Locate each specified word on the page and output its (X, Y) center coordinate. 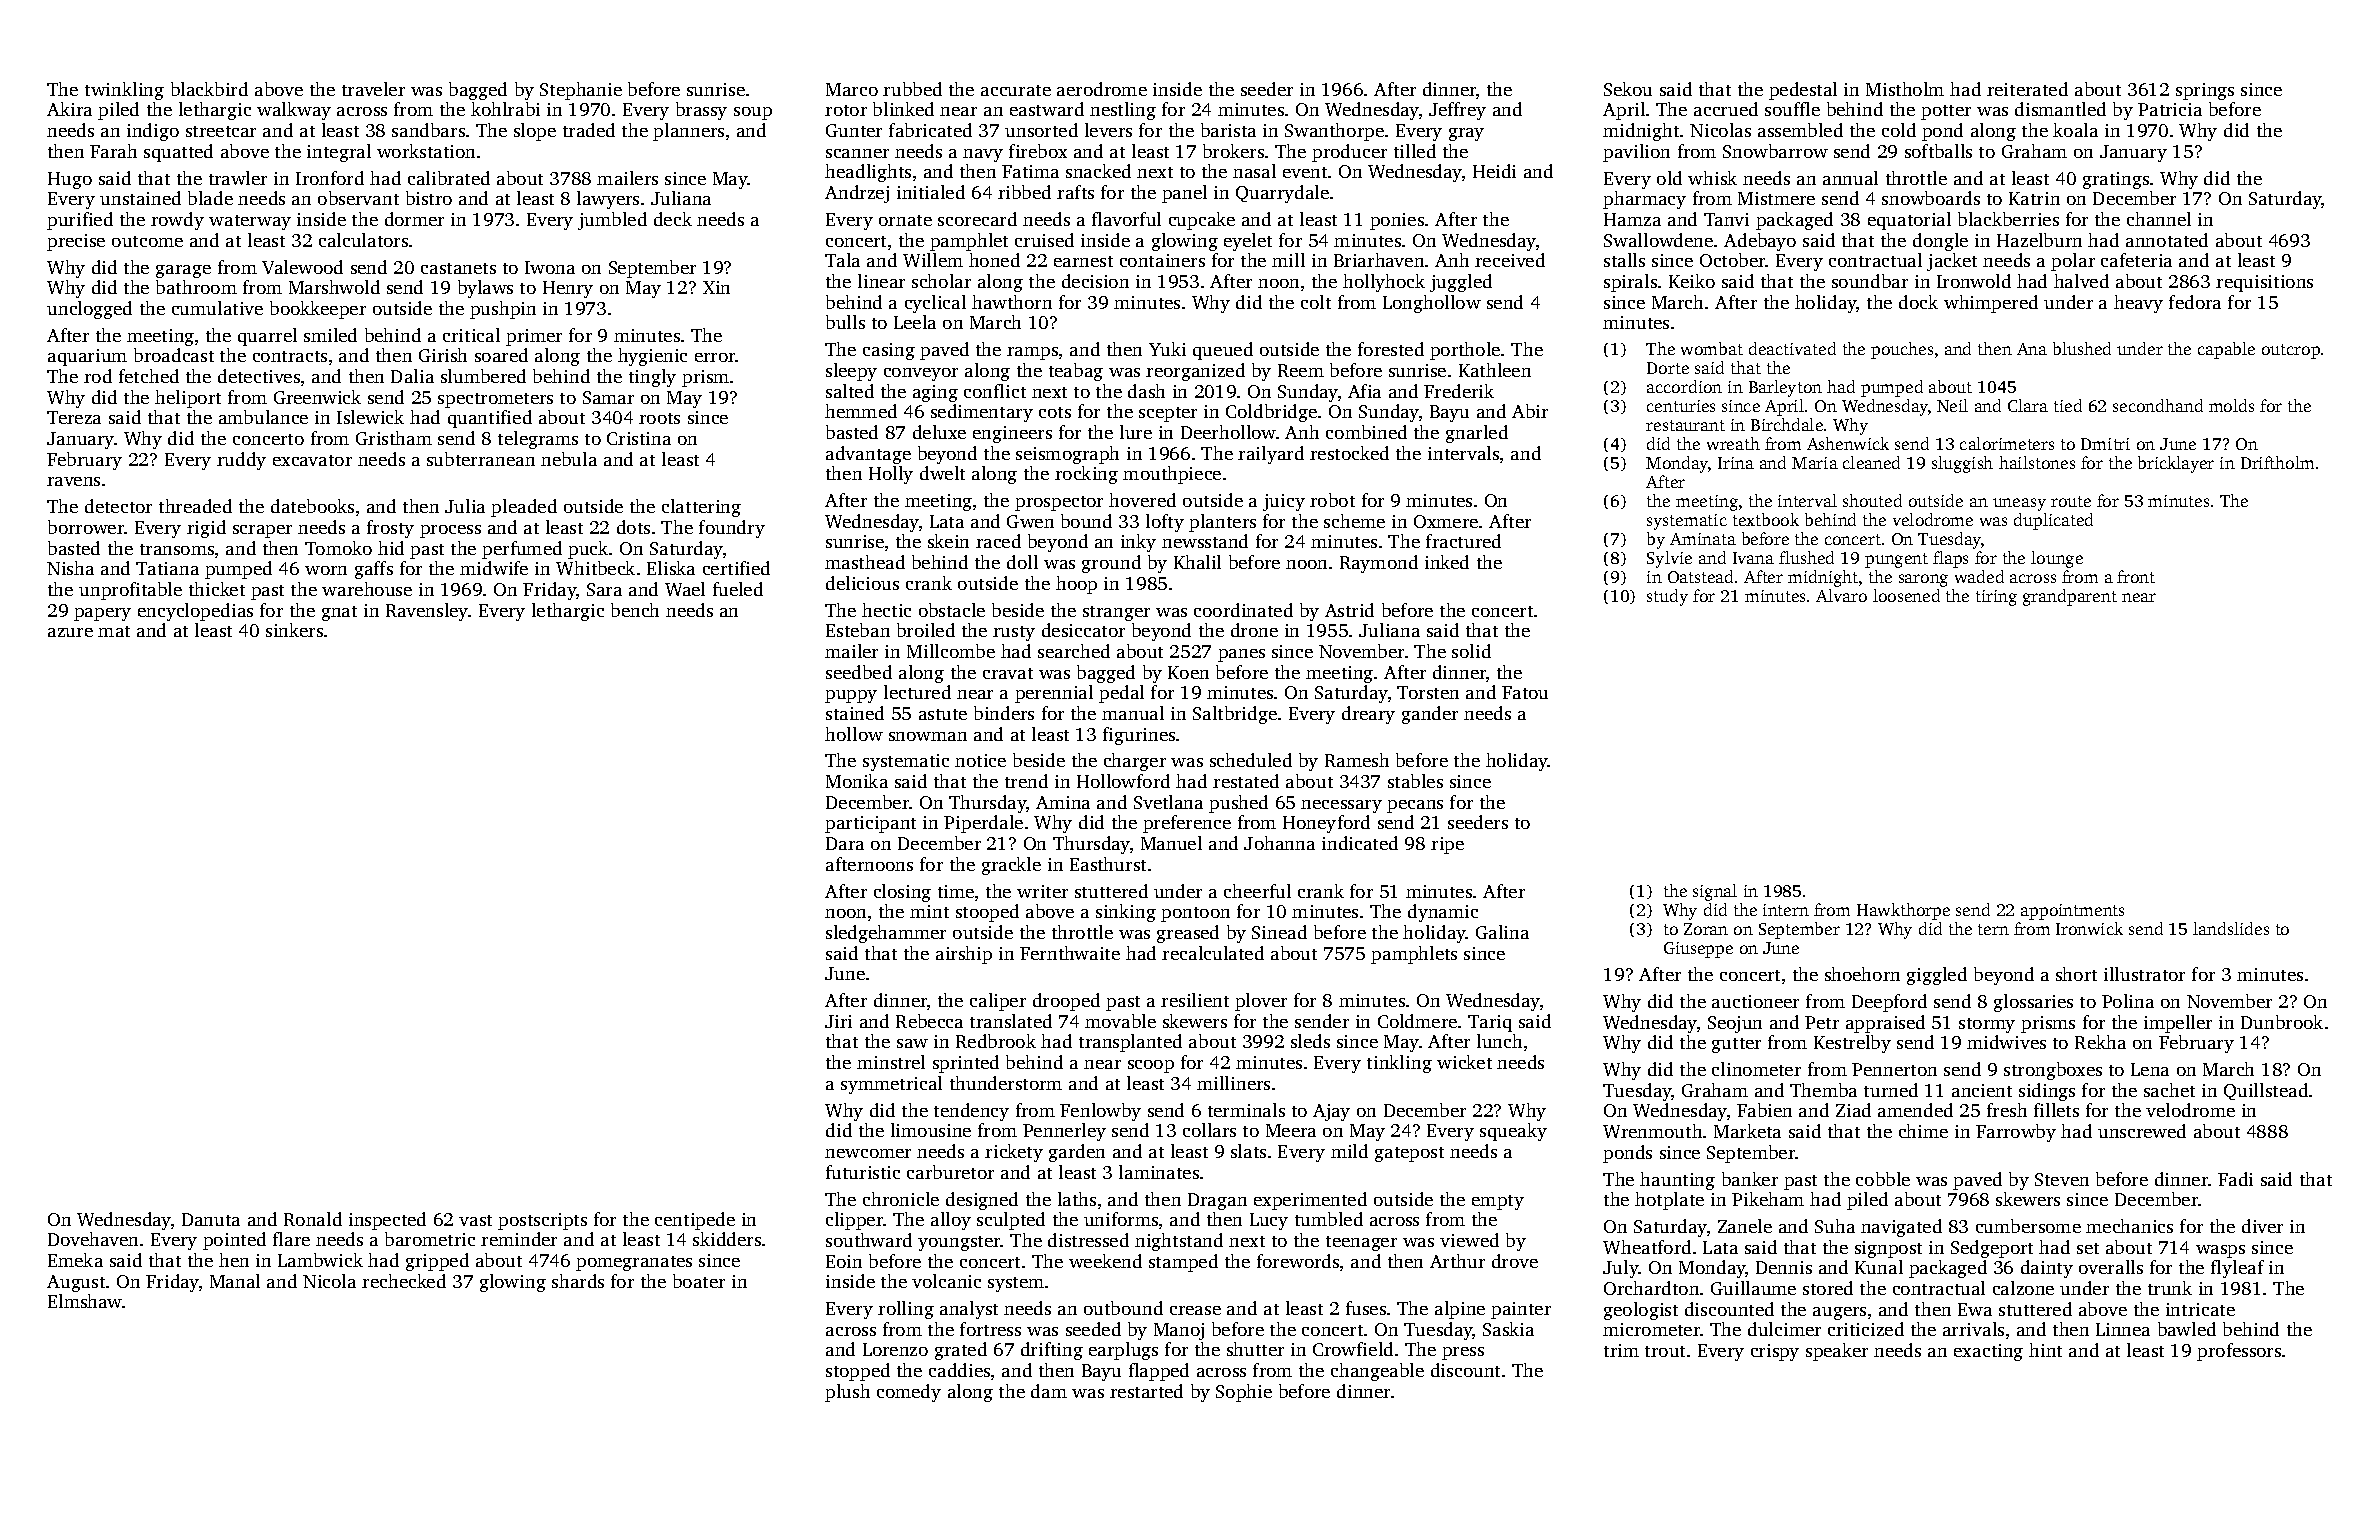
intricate (2200, 1309)
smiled (330, 335)
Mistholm (1905, 89)
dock (1918, 302)
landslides (2231, 928)
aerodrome (1102, 89)
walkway (294, 111)
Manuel (1171, 843)
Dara (845, 843)
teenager (1361, 1243)
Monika (857, 781)
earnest (1083, 261)
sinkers (294, 630)
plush (847, 1393)
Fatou (1525, 692)
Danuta (211, 1219)
